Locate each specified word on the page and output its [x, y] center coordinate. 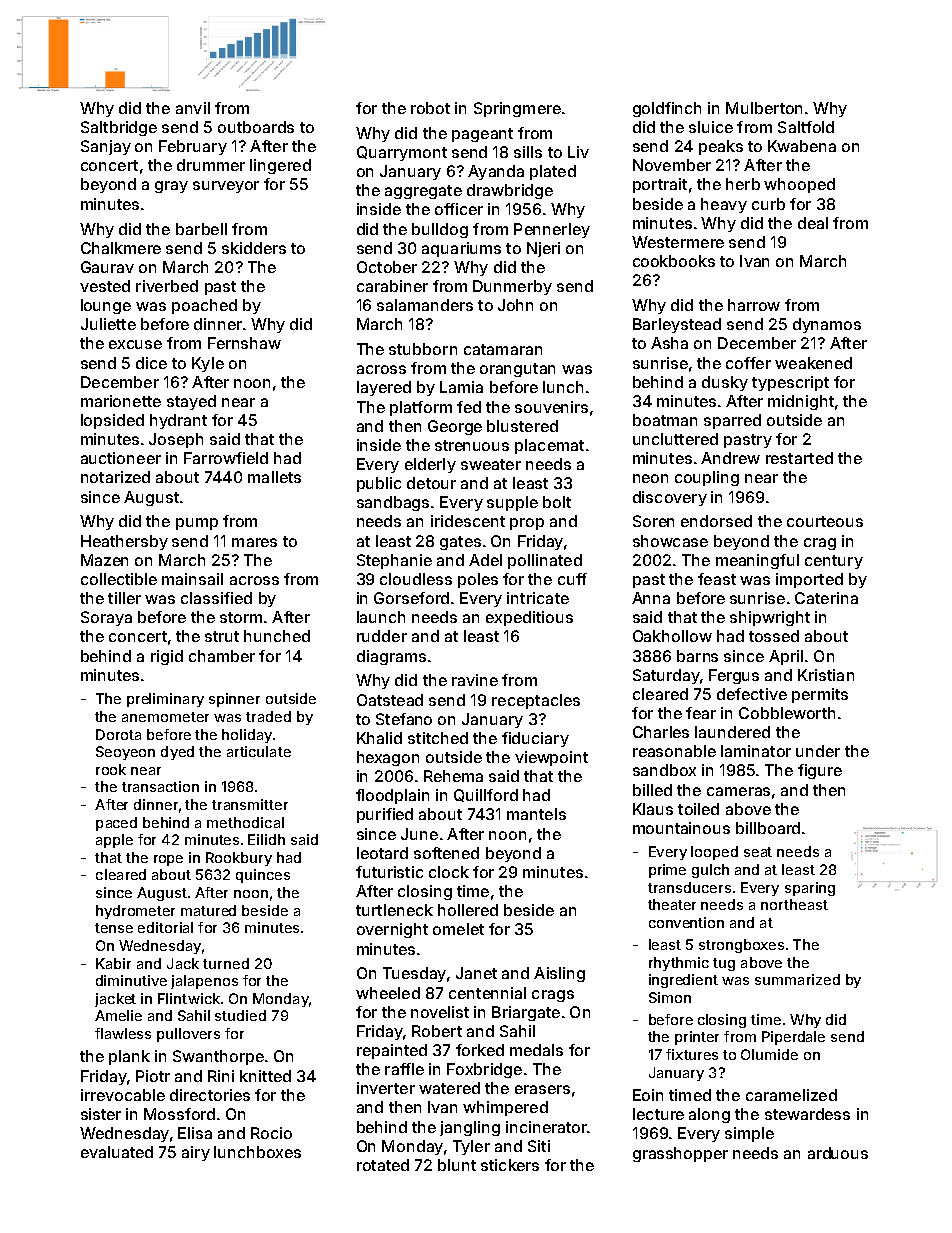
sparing [810, 889]
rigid [167, 657]
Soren [653, 521]
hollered [468, 910]
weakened [813, 363]
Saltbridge [119, 128]
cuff [572, 579]
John [515, 305]
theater [672, 904]
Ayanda [496, 172]
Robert [437, 1031]
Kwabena [802, 146]
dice [151, 363]
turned [226, 963]
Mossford [179, 1114]
